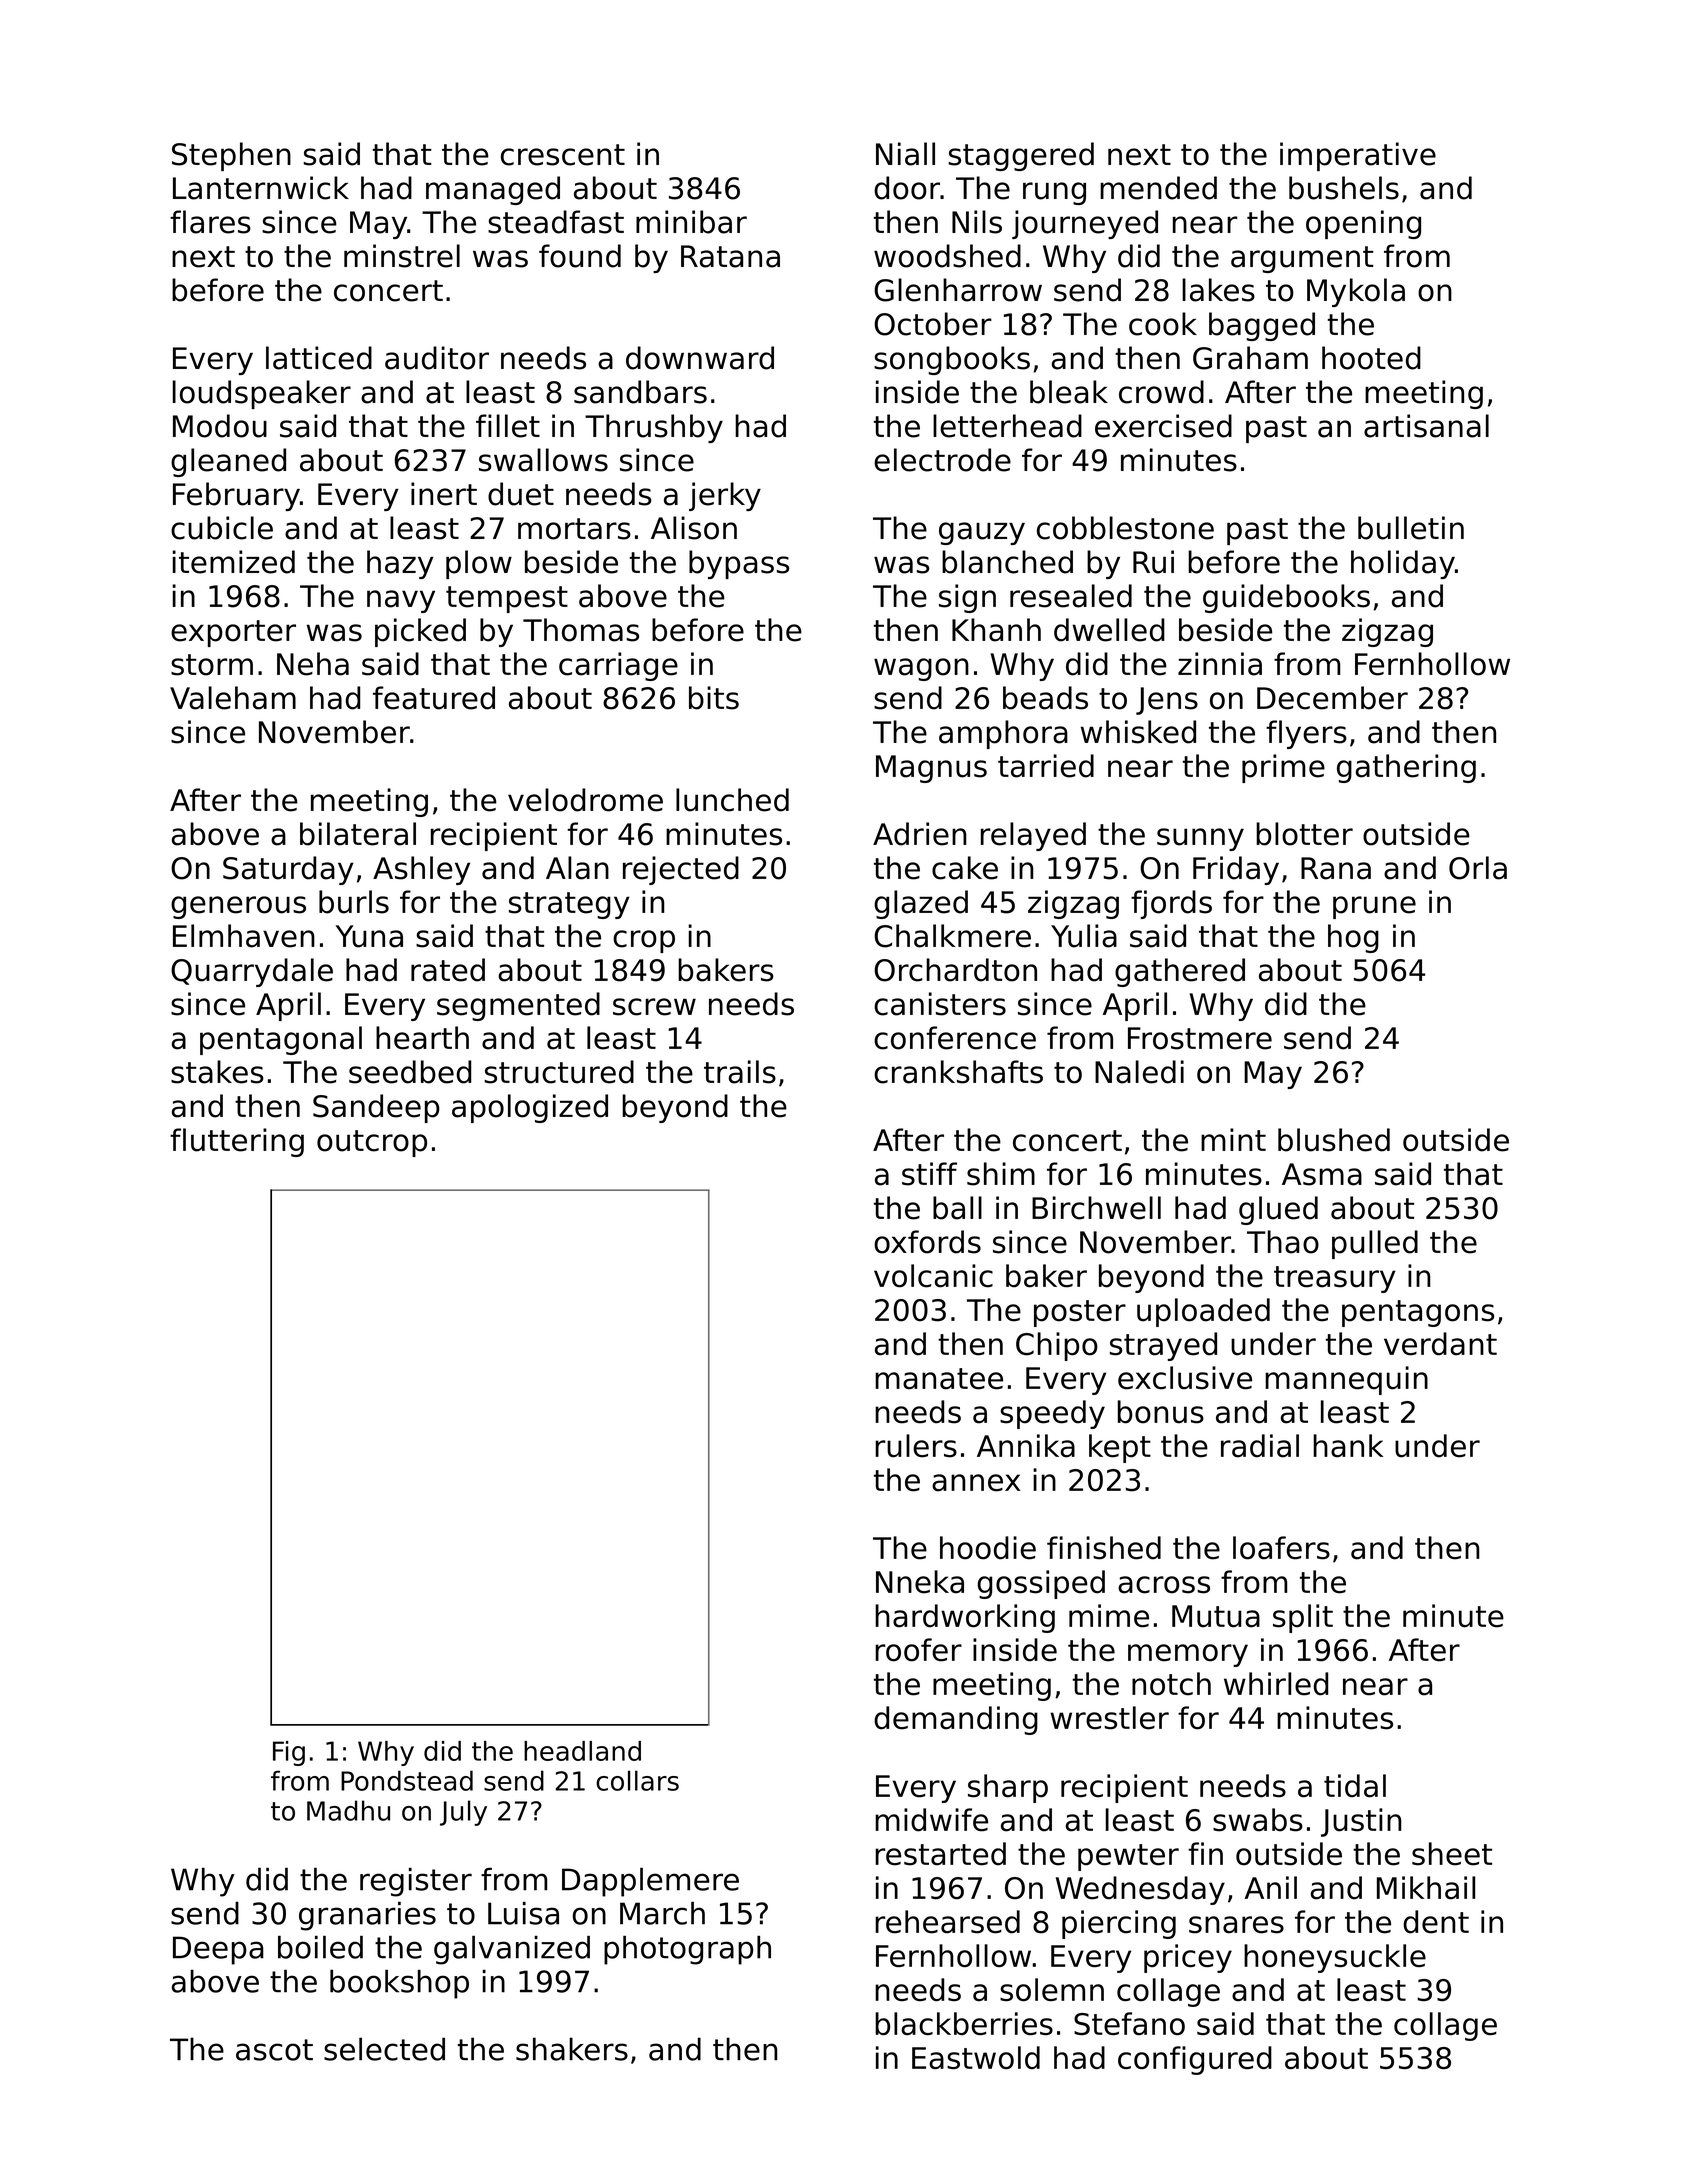 This screenshot has width=1683, height=2178. Describe the element at coordinates (348, 1810) in the screenshot. I see `Madhu` at that location.
